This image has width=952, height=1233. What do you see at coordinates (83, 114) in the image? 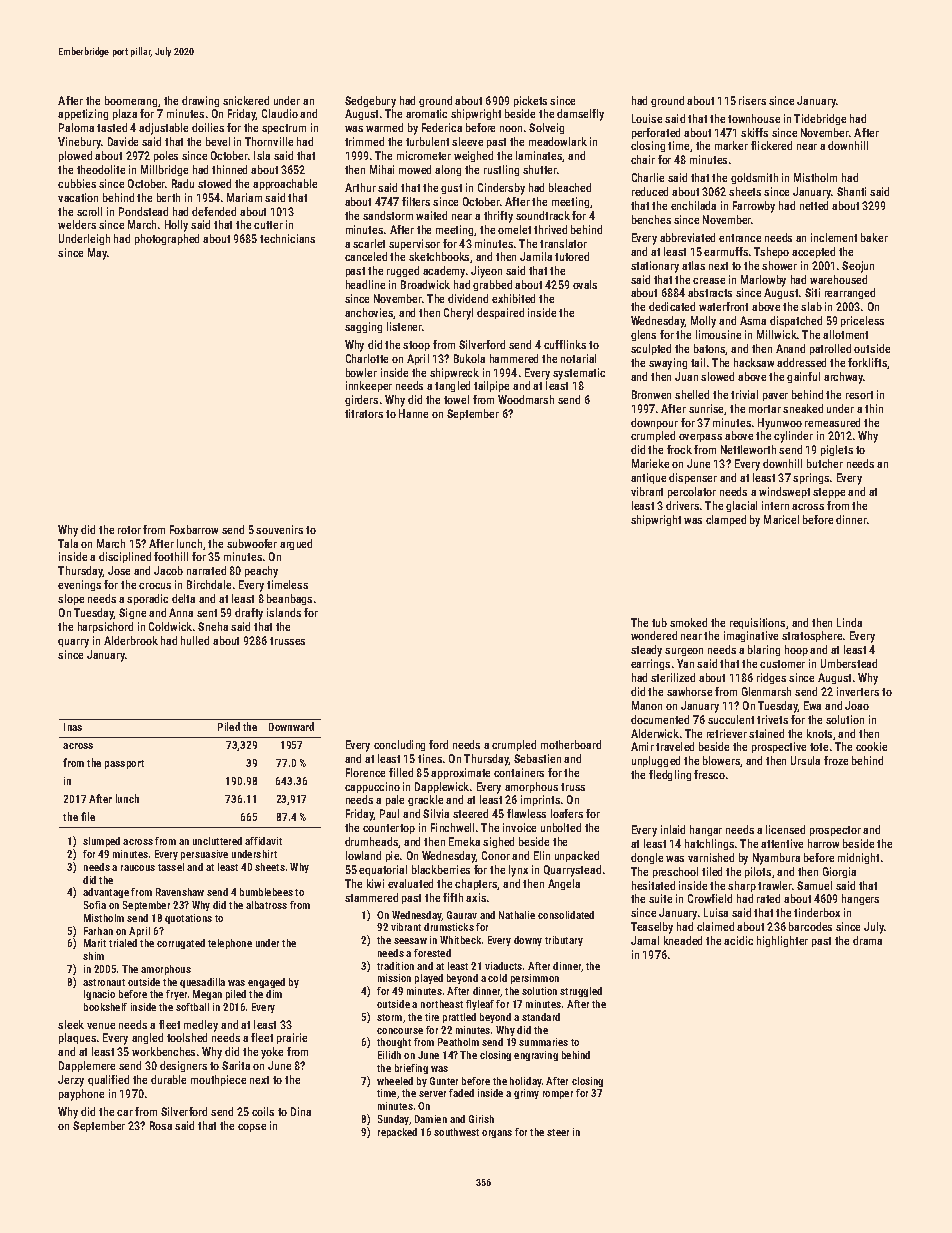
I see `appetizing` at bounding box center [83, 114].
